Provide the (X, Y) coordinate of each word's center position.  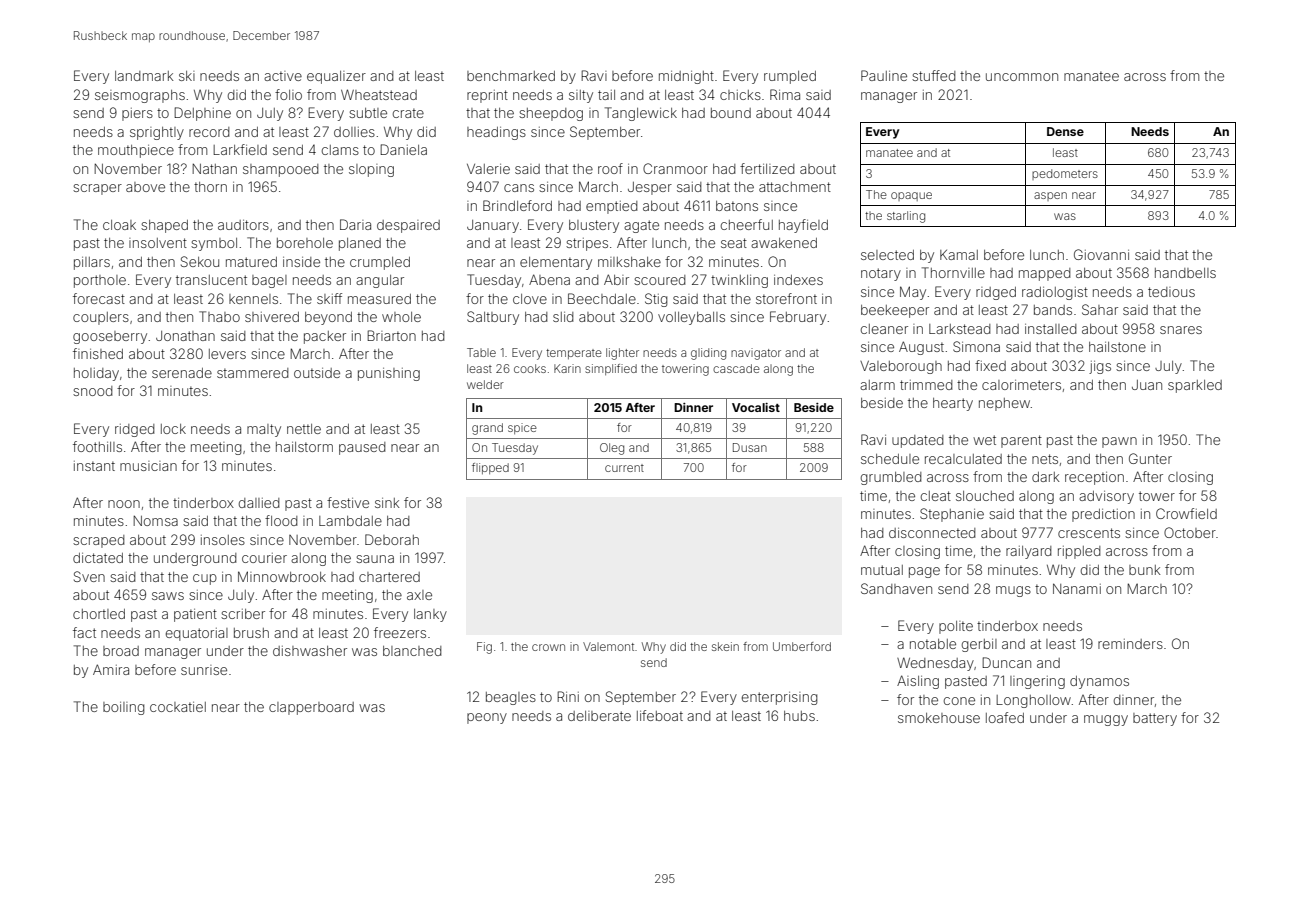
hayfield (803, 226)
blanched (412, 651)
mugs (1013, 591)
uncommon (1022, 77)
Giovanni (1101, 254)
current (624, 468)
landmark (144, 76)
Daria (355, 224)
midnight (686, 77)
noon (124, 504)
